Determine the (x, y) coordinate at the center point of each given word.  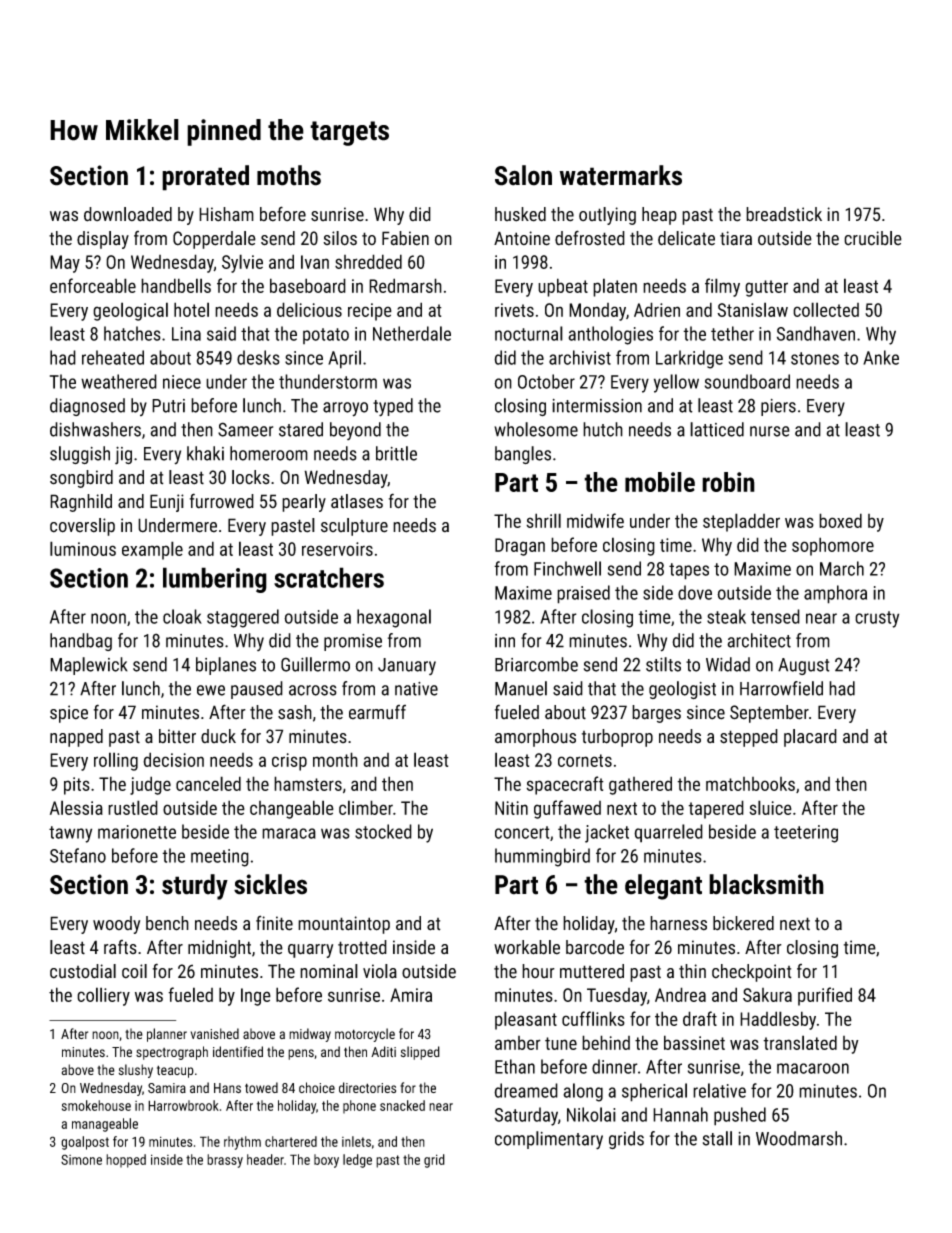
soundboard (747, 381)
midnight (219, 949)
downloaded (128, 214)
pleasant (526, 1020)
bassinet (694, 1042)
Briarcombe (536, 664)
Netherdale (412, 333)
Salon (523, 175)
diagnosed (87, 407)
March (842, 568)
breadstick (784, 214)
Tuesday (617, 997)
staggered (243, 618)
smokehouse (96, 1105)
